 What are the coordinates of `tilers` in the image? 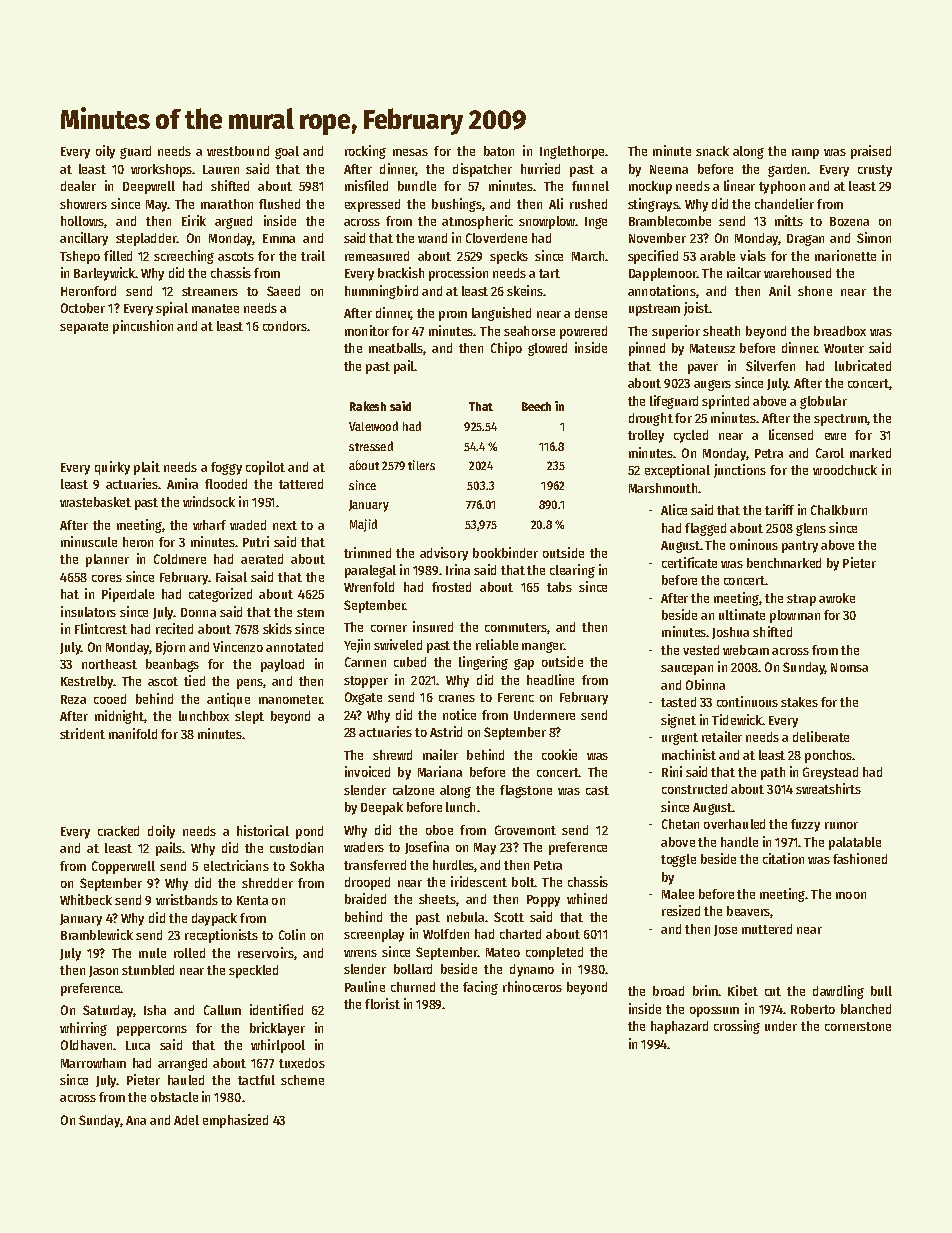 It's located at (421, 465).
